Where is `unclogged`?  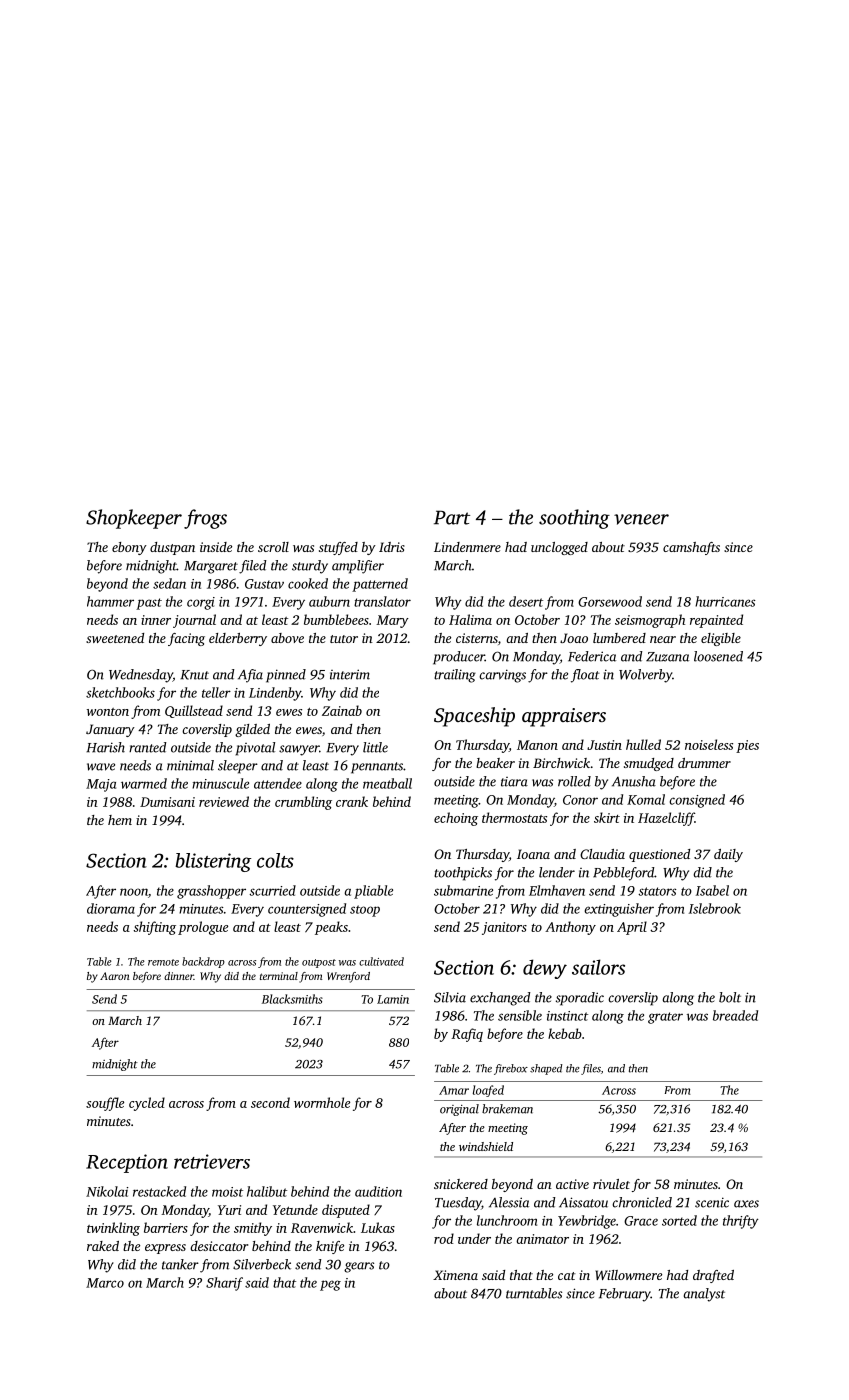
unclogged is located at coordinates (559, 548).
